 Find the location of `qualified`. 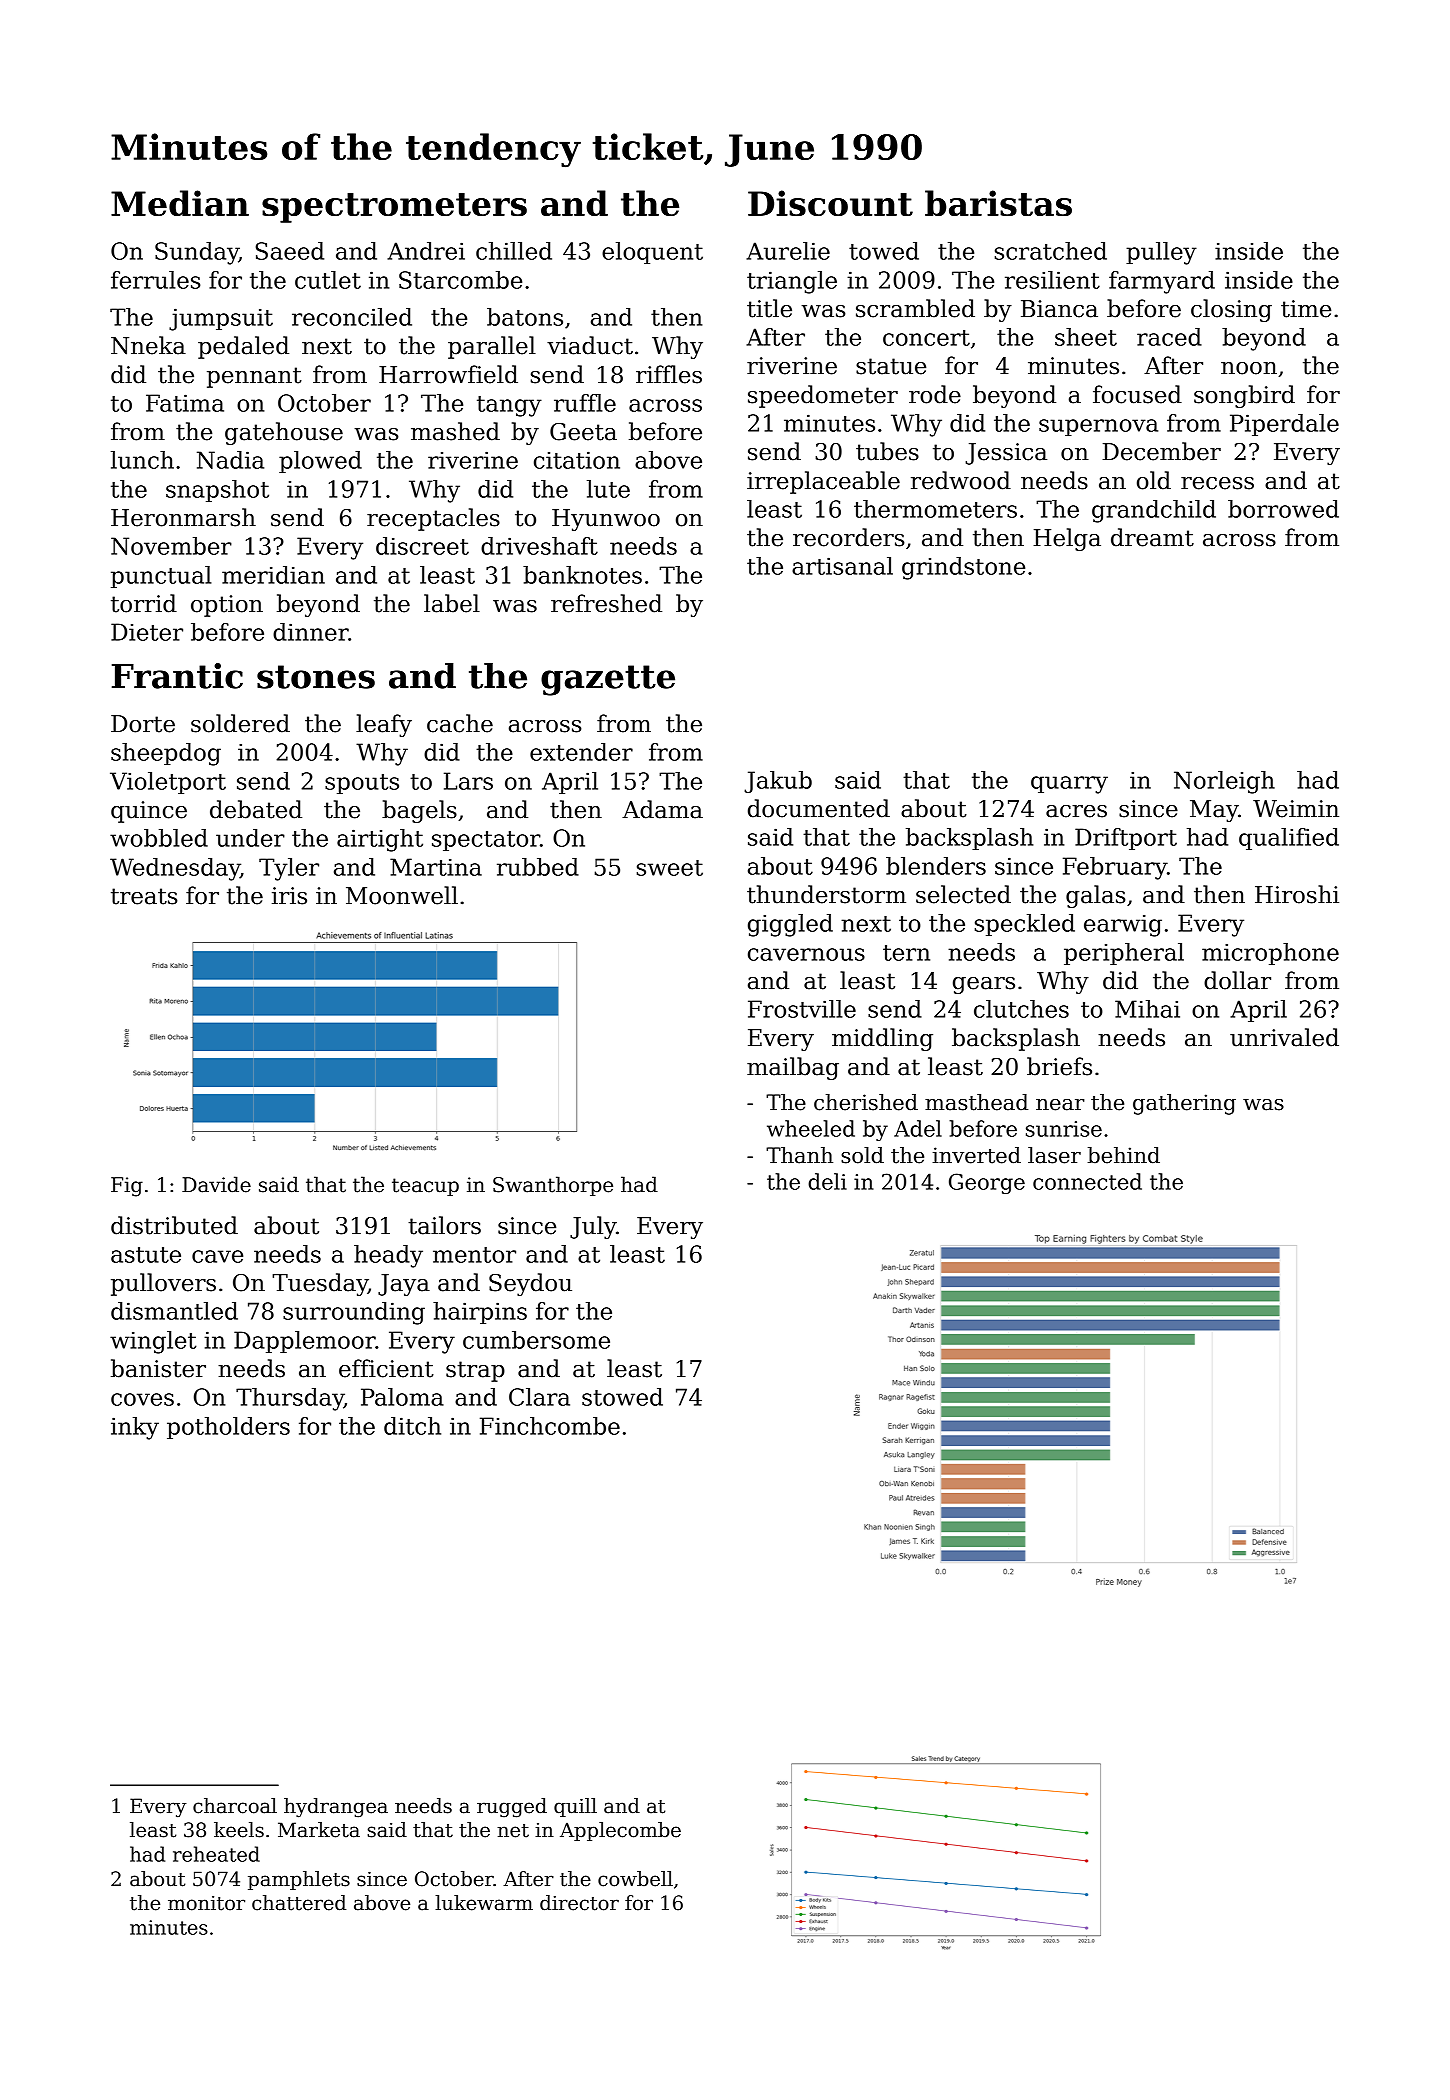

qualified is located at coordinates (1289, 839).
